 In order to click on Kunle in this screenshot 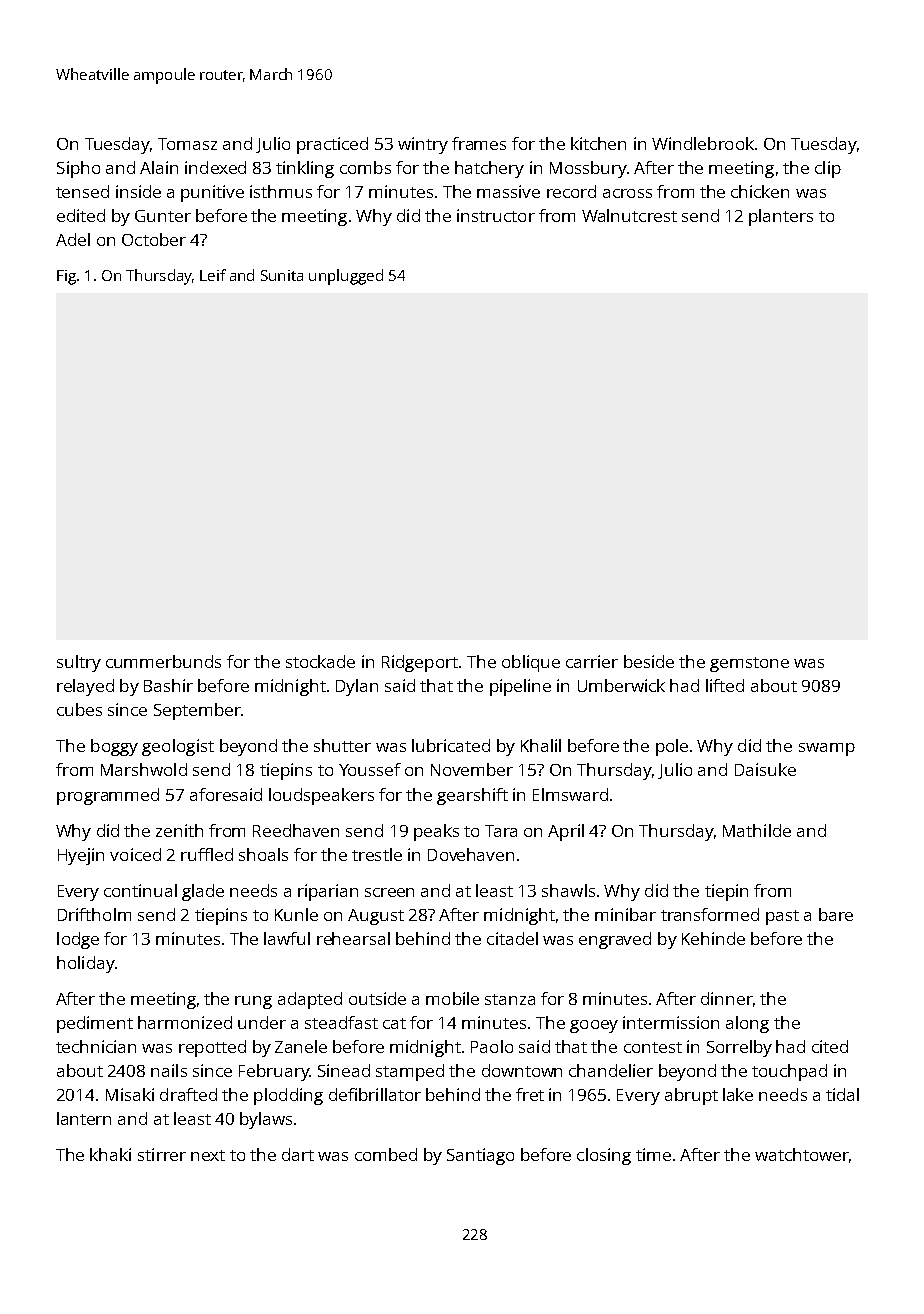, I will do `click(296, 914)`.
